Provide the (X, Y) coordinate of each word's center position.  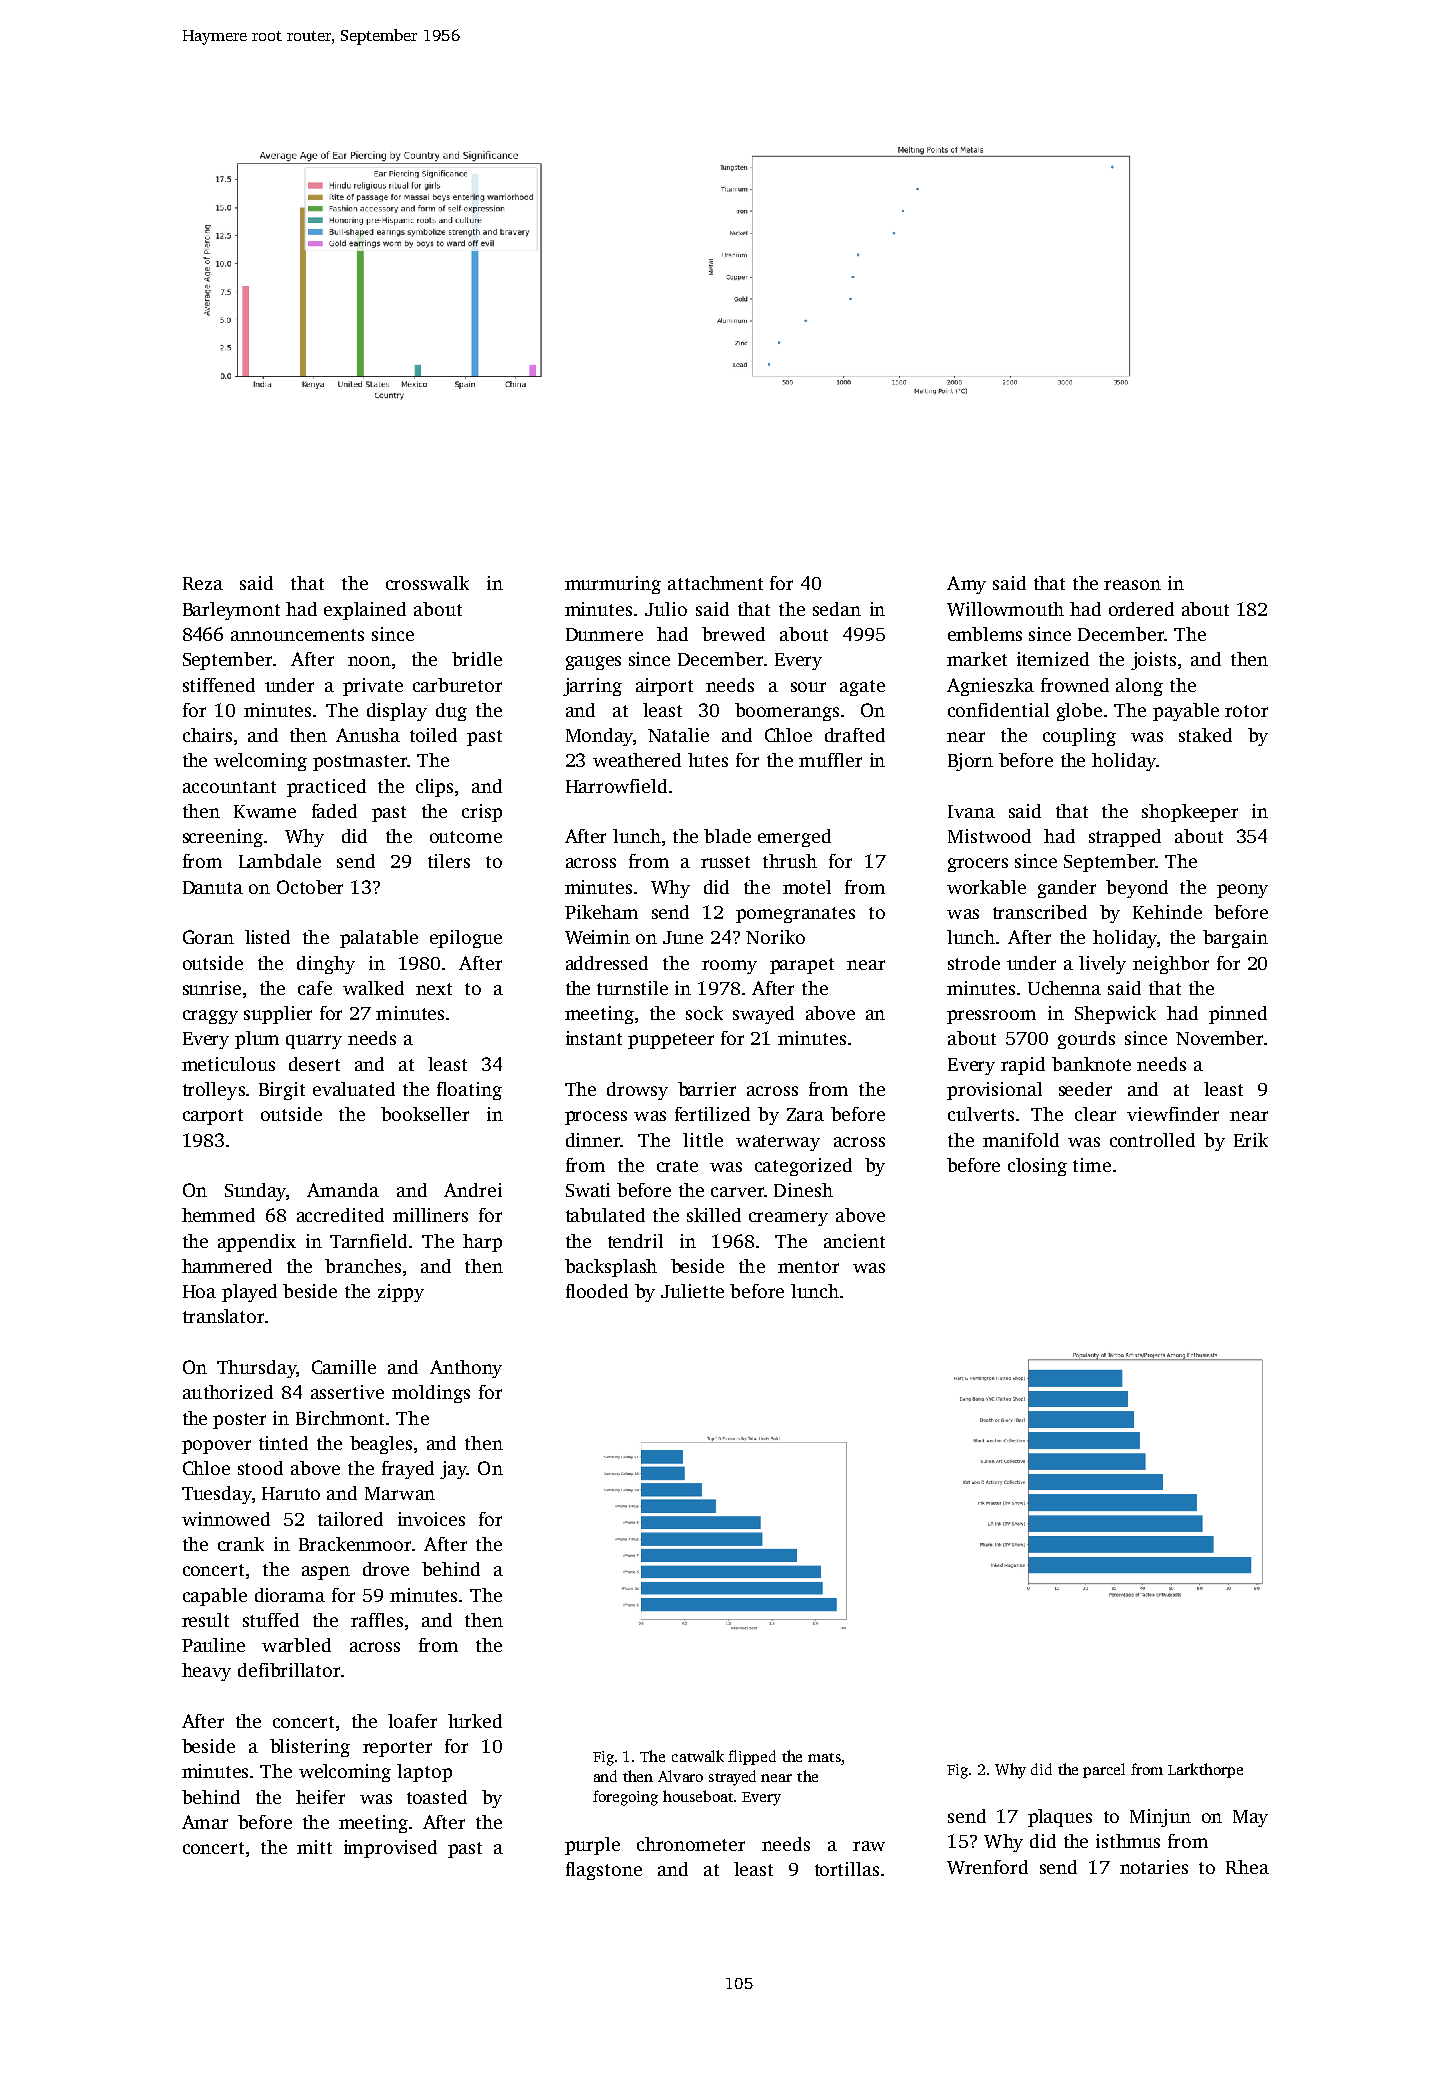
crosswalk (427, 583)
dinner (593, 1140)
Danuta (213, 887)
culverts (981, 1114)
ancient (854, 1241)
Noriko (775, 937)
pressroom (991, 1017)
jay (453, 1470)
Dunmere (604, 634)
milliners (430, 1215)
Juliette (692, 1291)
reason (1132, 585)
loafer (412, 1721)
